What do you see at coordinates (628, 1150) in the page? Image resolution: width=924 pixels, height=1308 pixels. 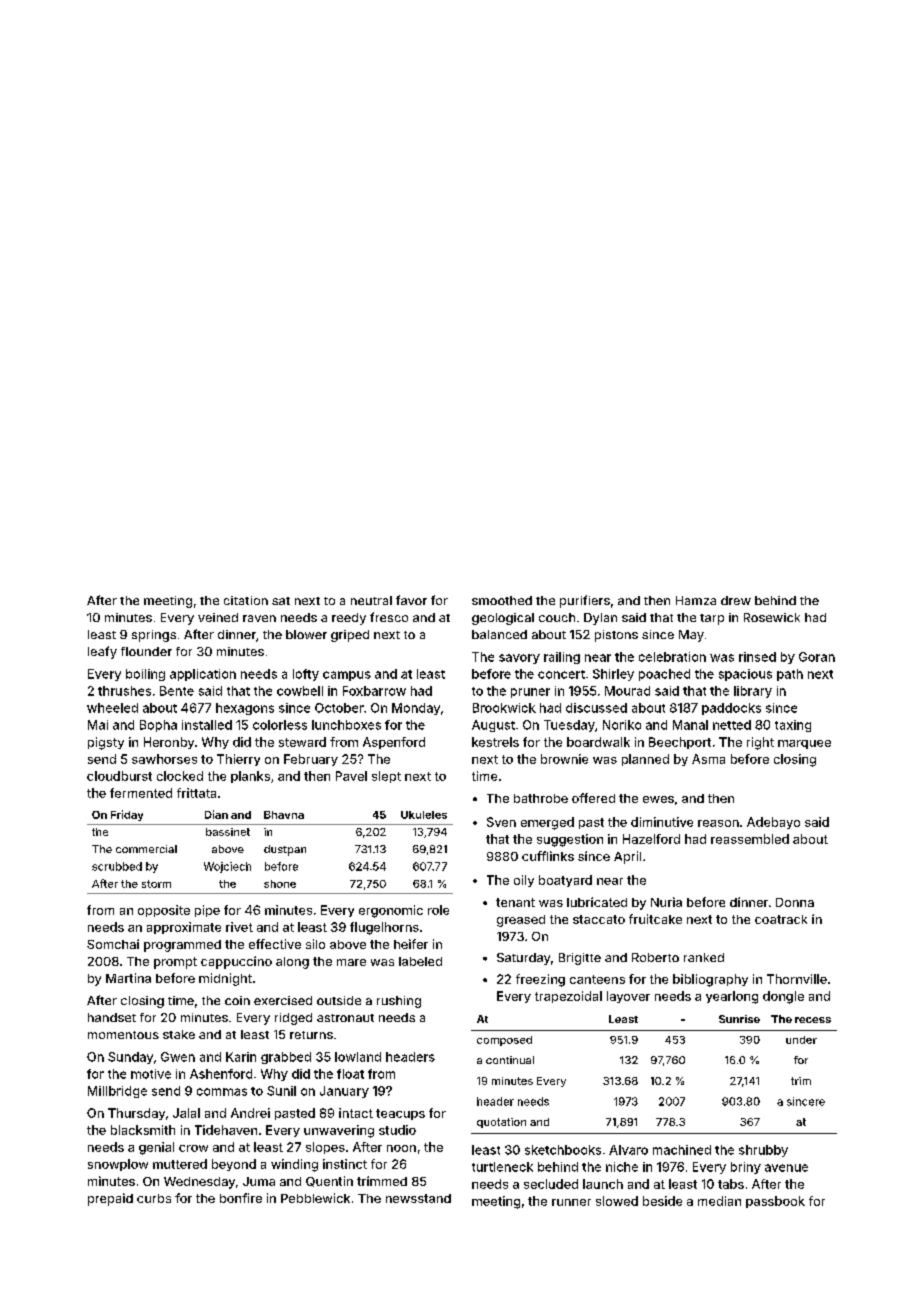 I see `Alvaro` at bounding box center [628, 1150].
